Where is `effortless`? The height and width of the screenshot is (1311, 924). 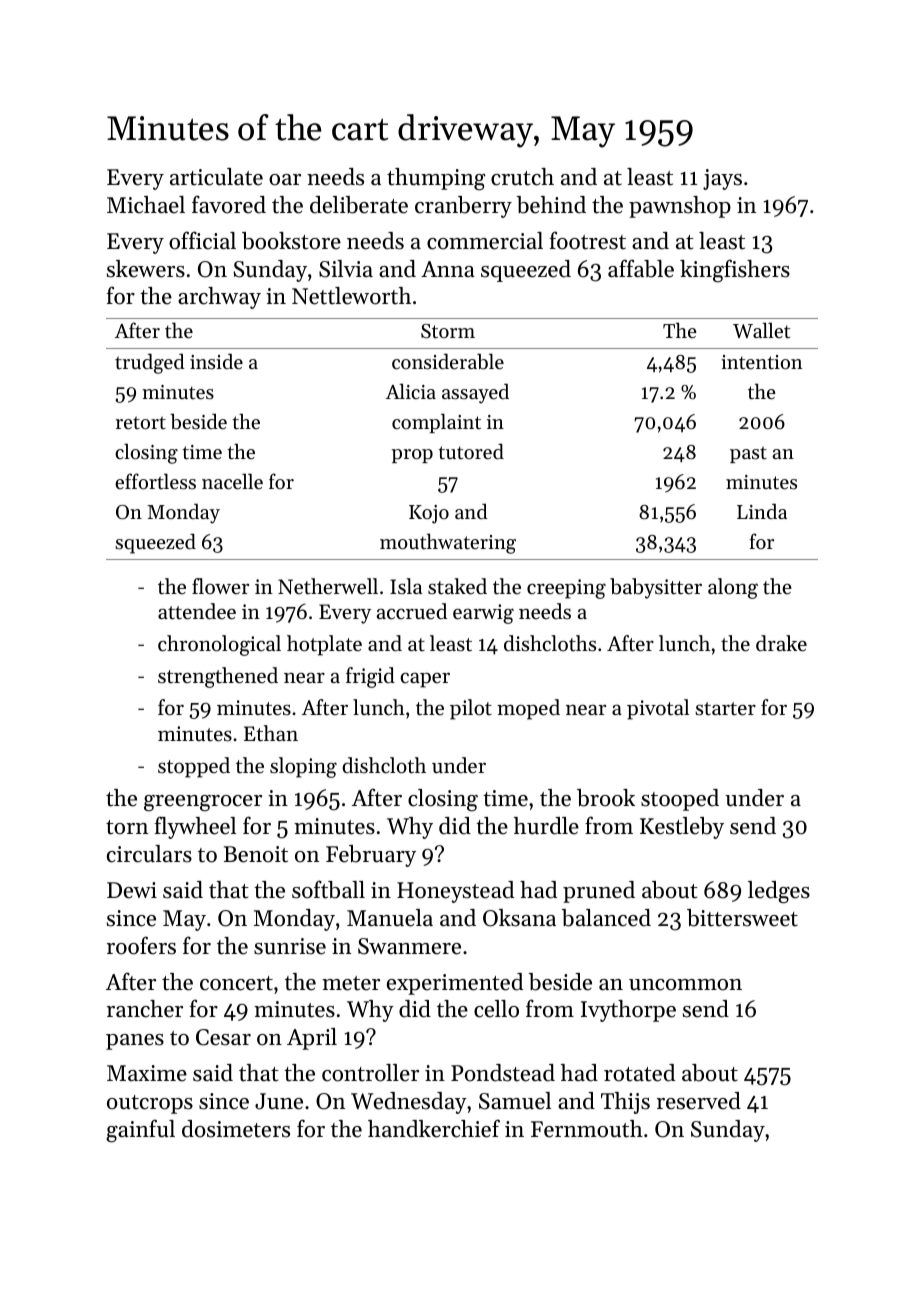 effortless is located at coordinates (155, 481).
